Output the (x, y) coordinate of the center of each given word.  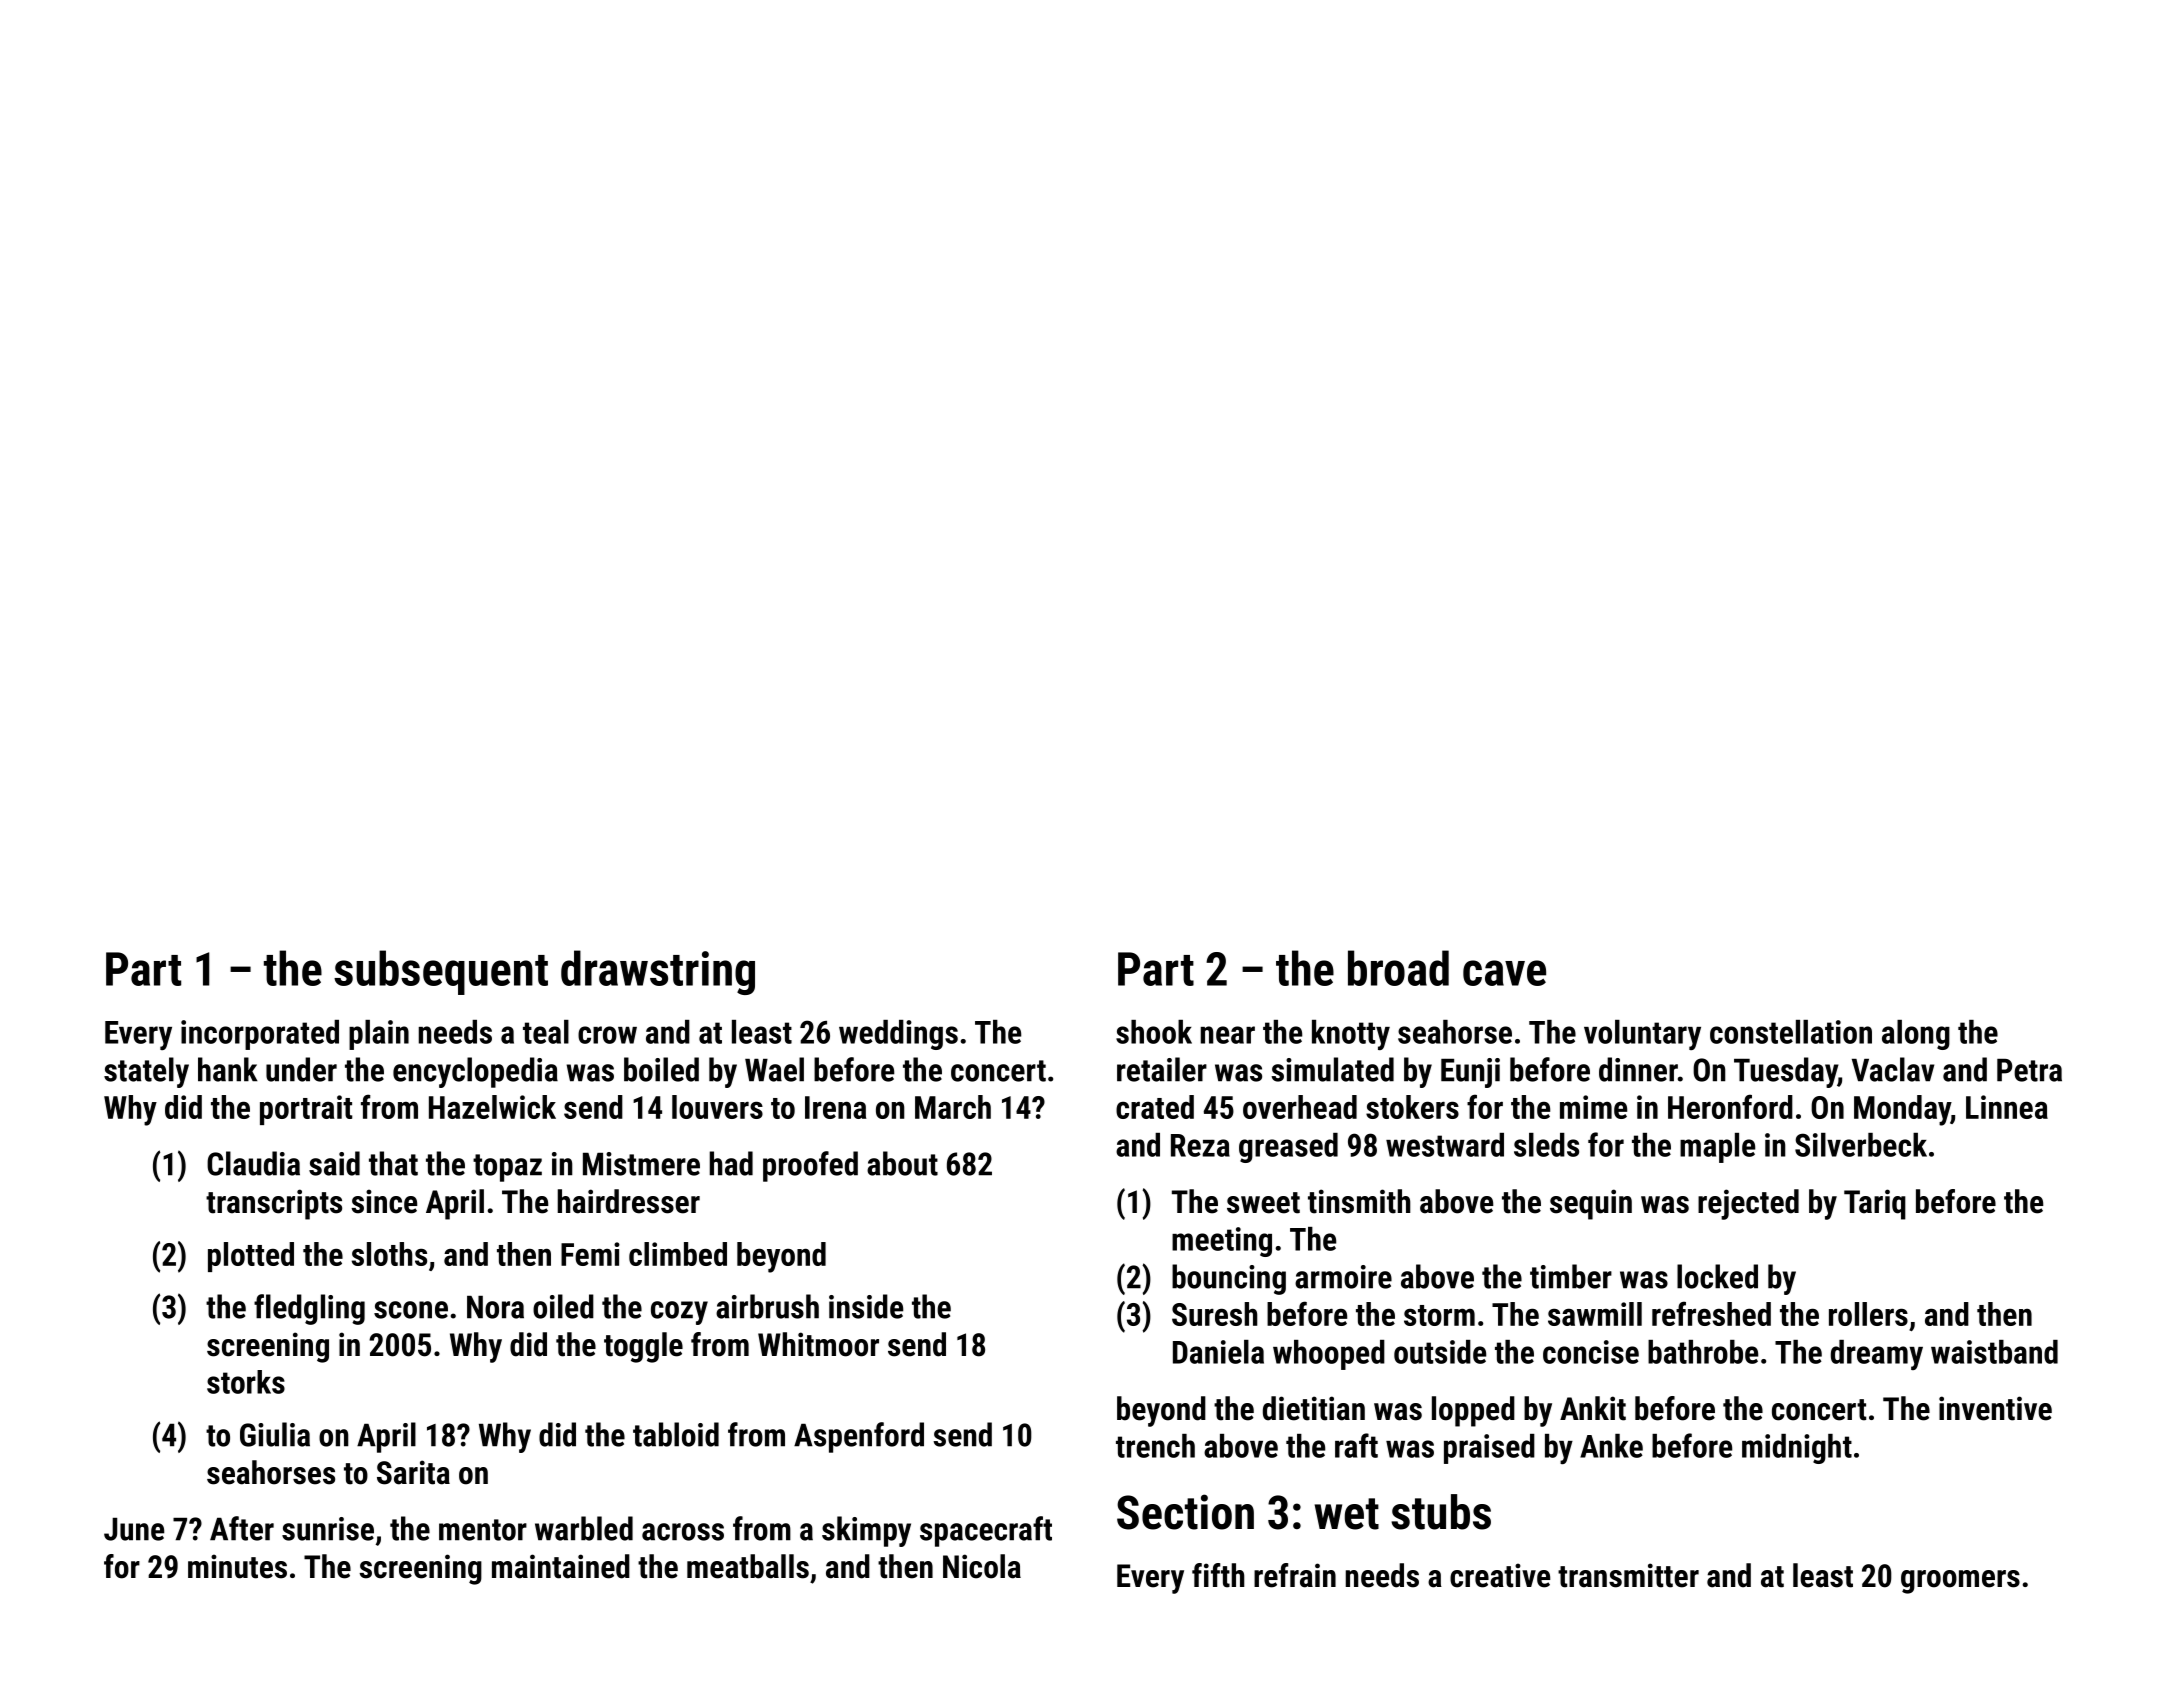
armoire (1343, 1277)
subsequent (441, 972)
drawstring (658, 972)
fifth (1218, 1575)
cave (1504, 973)
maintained (561, 1566)
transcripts (274, 1204)
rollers (1868, 1314)
